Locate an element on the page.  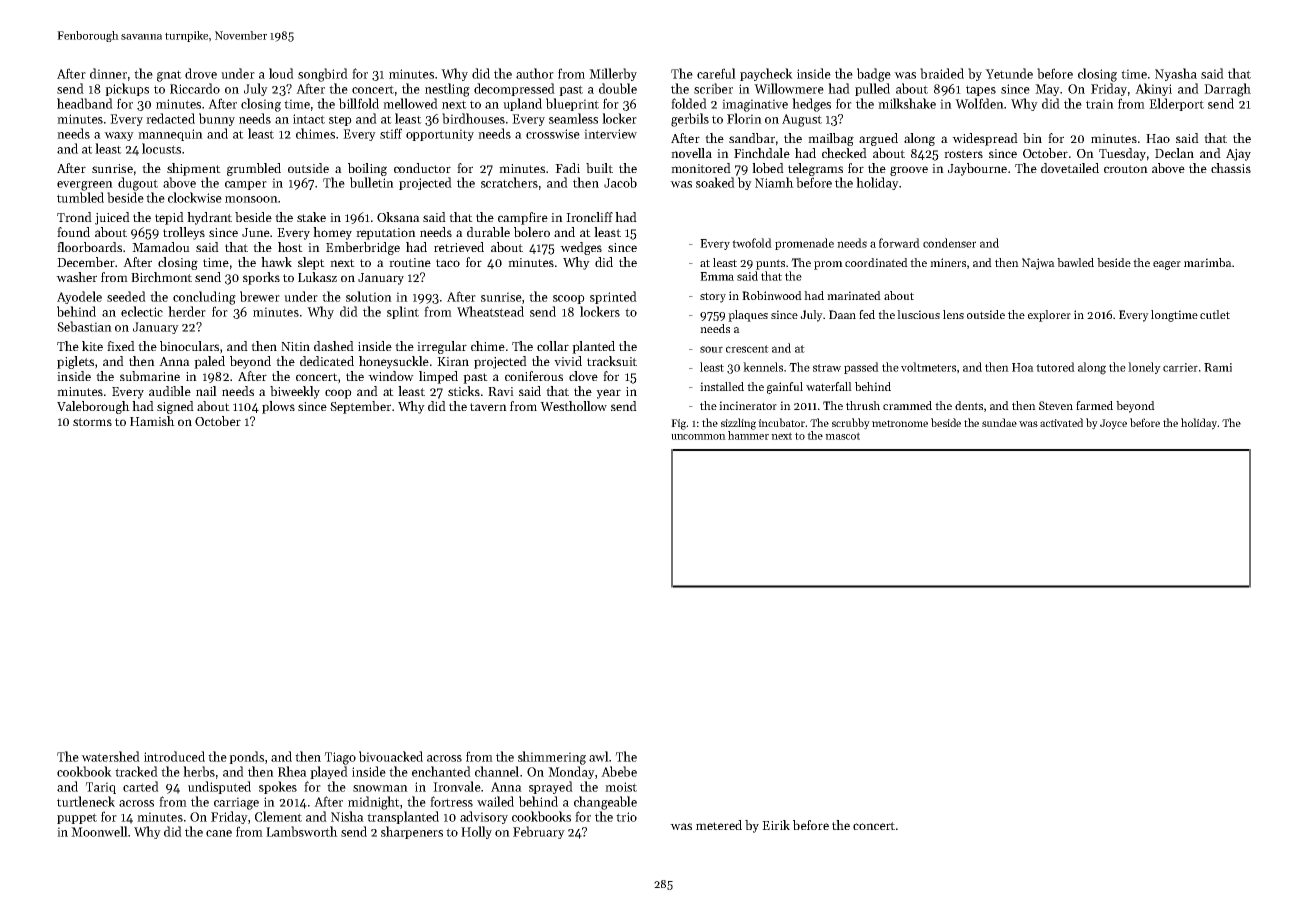
boiling is located at coordinates (367, 169).
